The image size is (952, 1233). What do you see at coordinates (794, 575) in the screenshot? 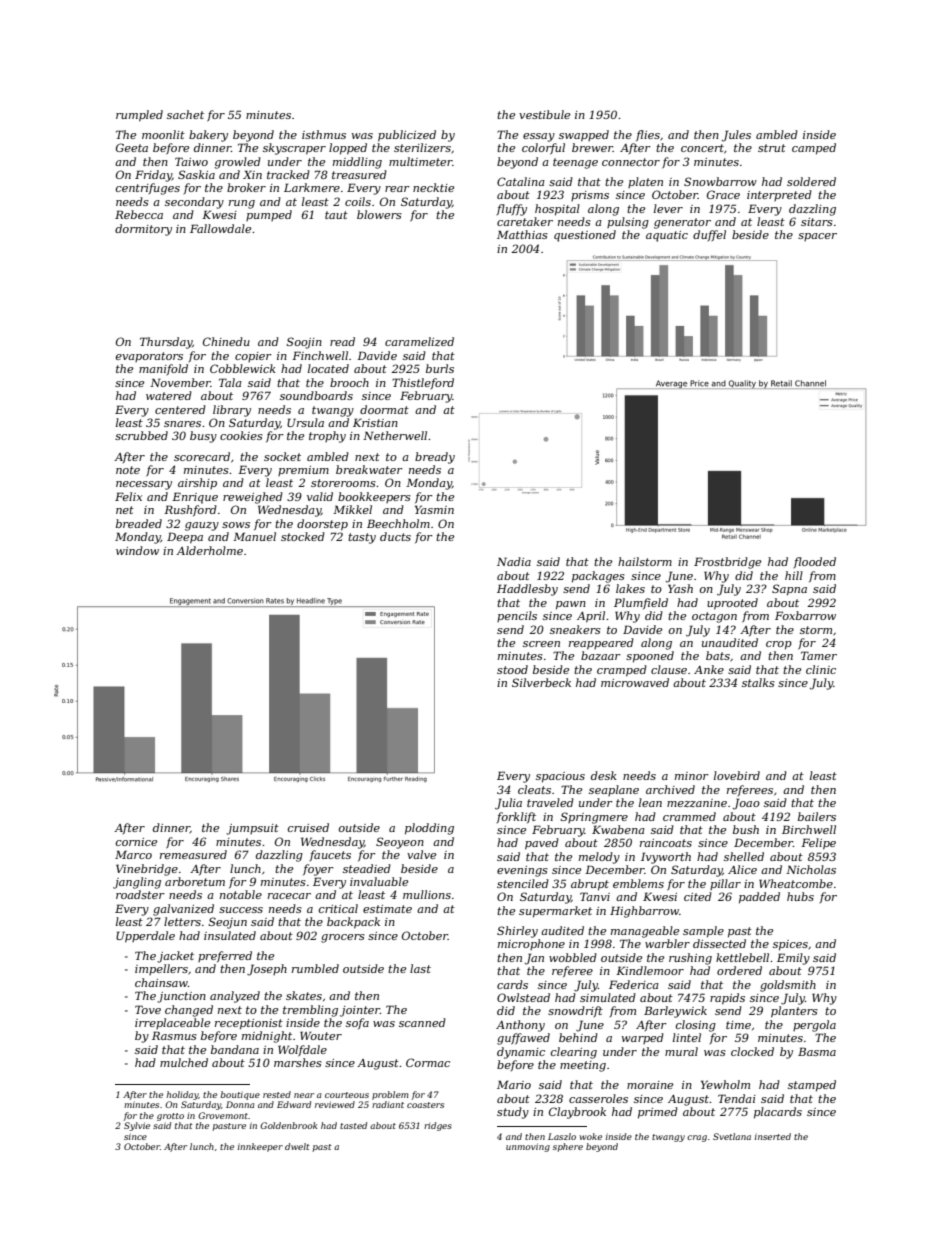
I see `hill` at bounding box center [794, 575].
